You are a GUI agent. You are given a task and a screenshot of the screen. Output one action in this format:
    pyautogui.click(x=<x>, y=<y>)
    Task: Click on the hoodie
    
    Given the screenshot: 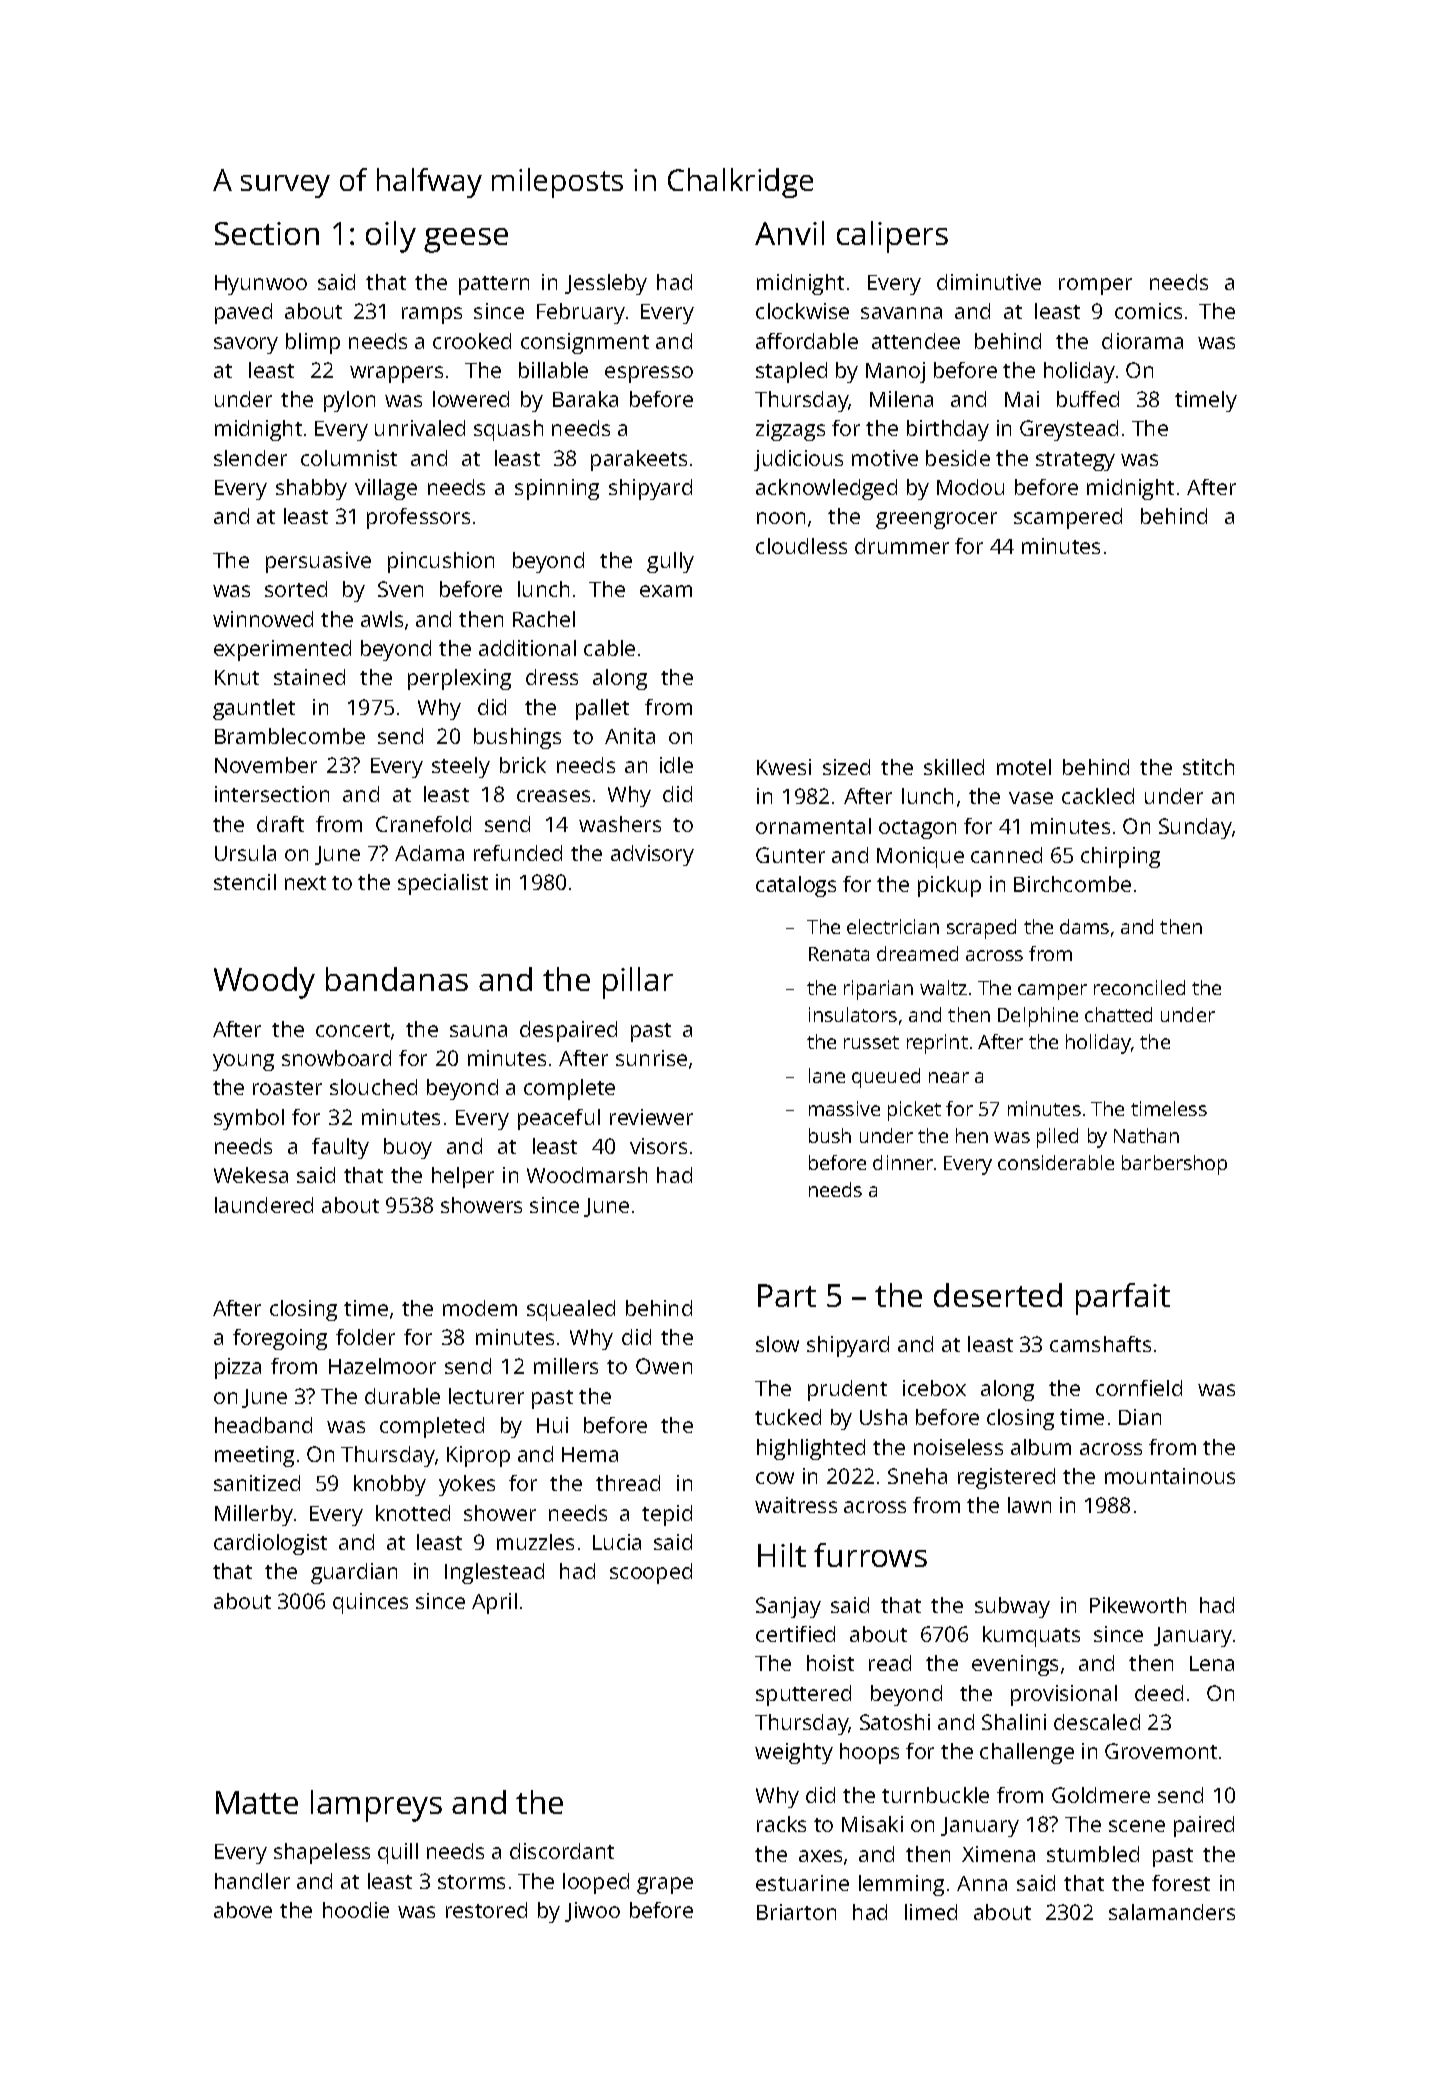 What is the action you would take?
    pyautogui.click(x=356, y=1910)
